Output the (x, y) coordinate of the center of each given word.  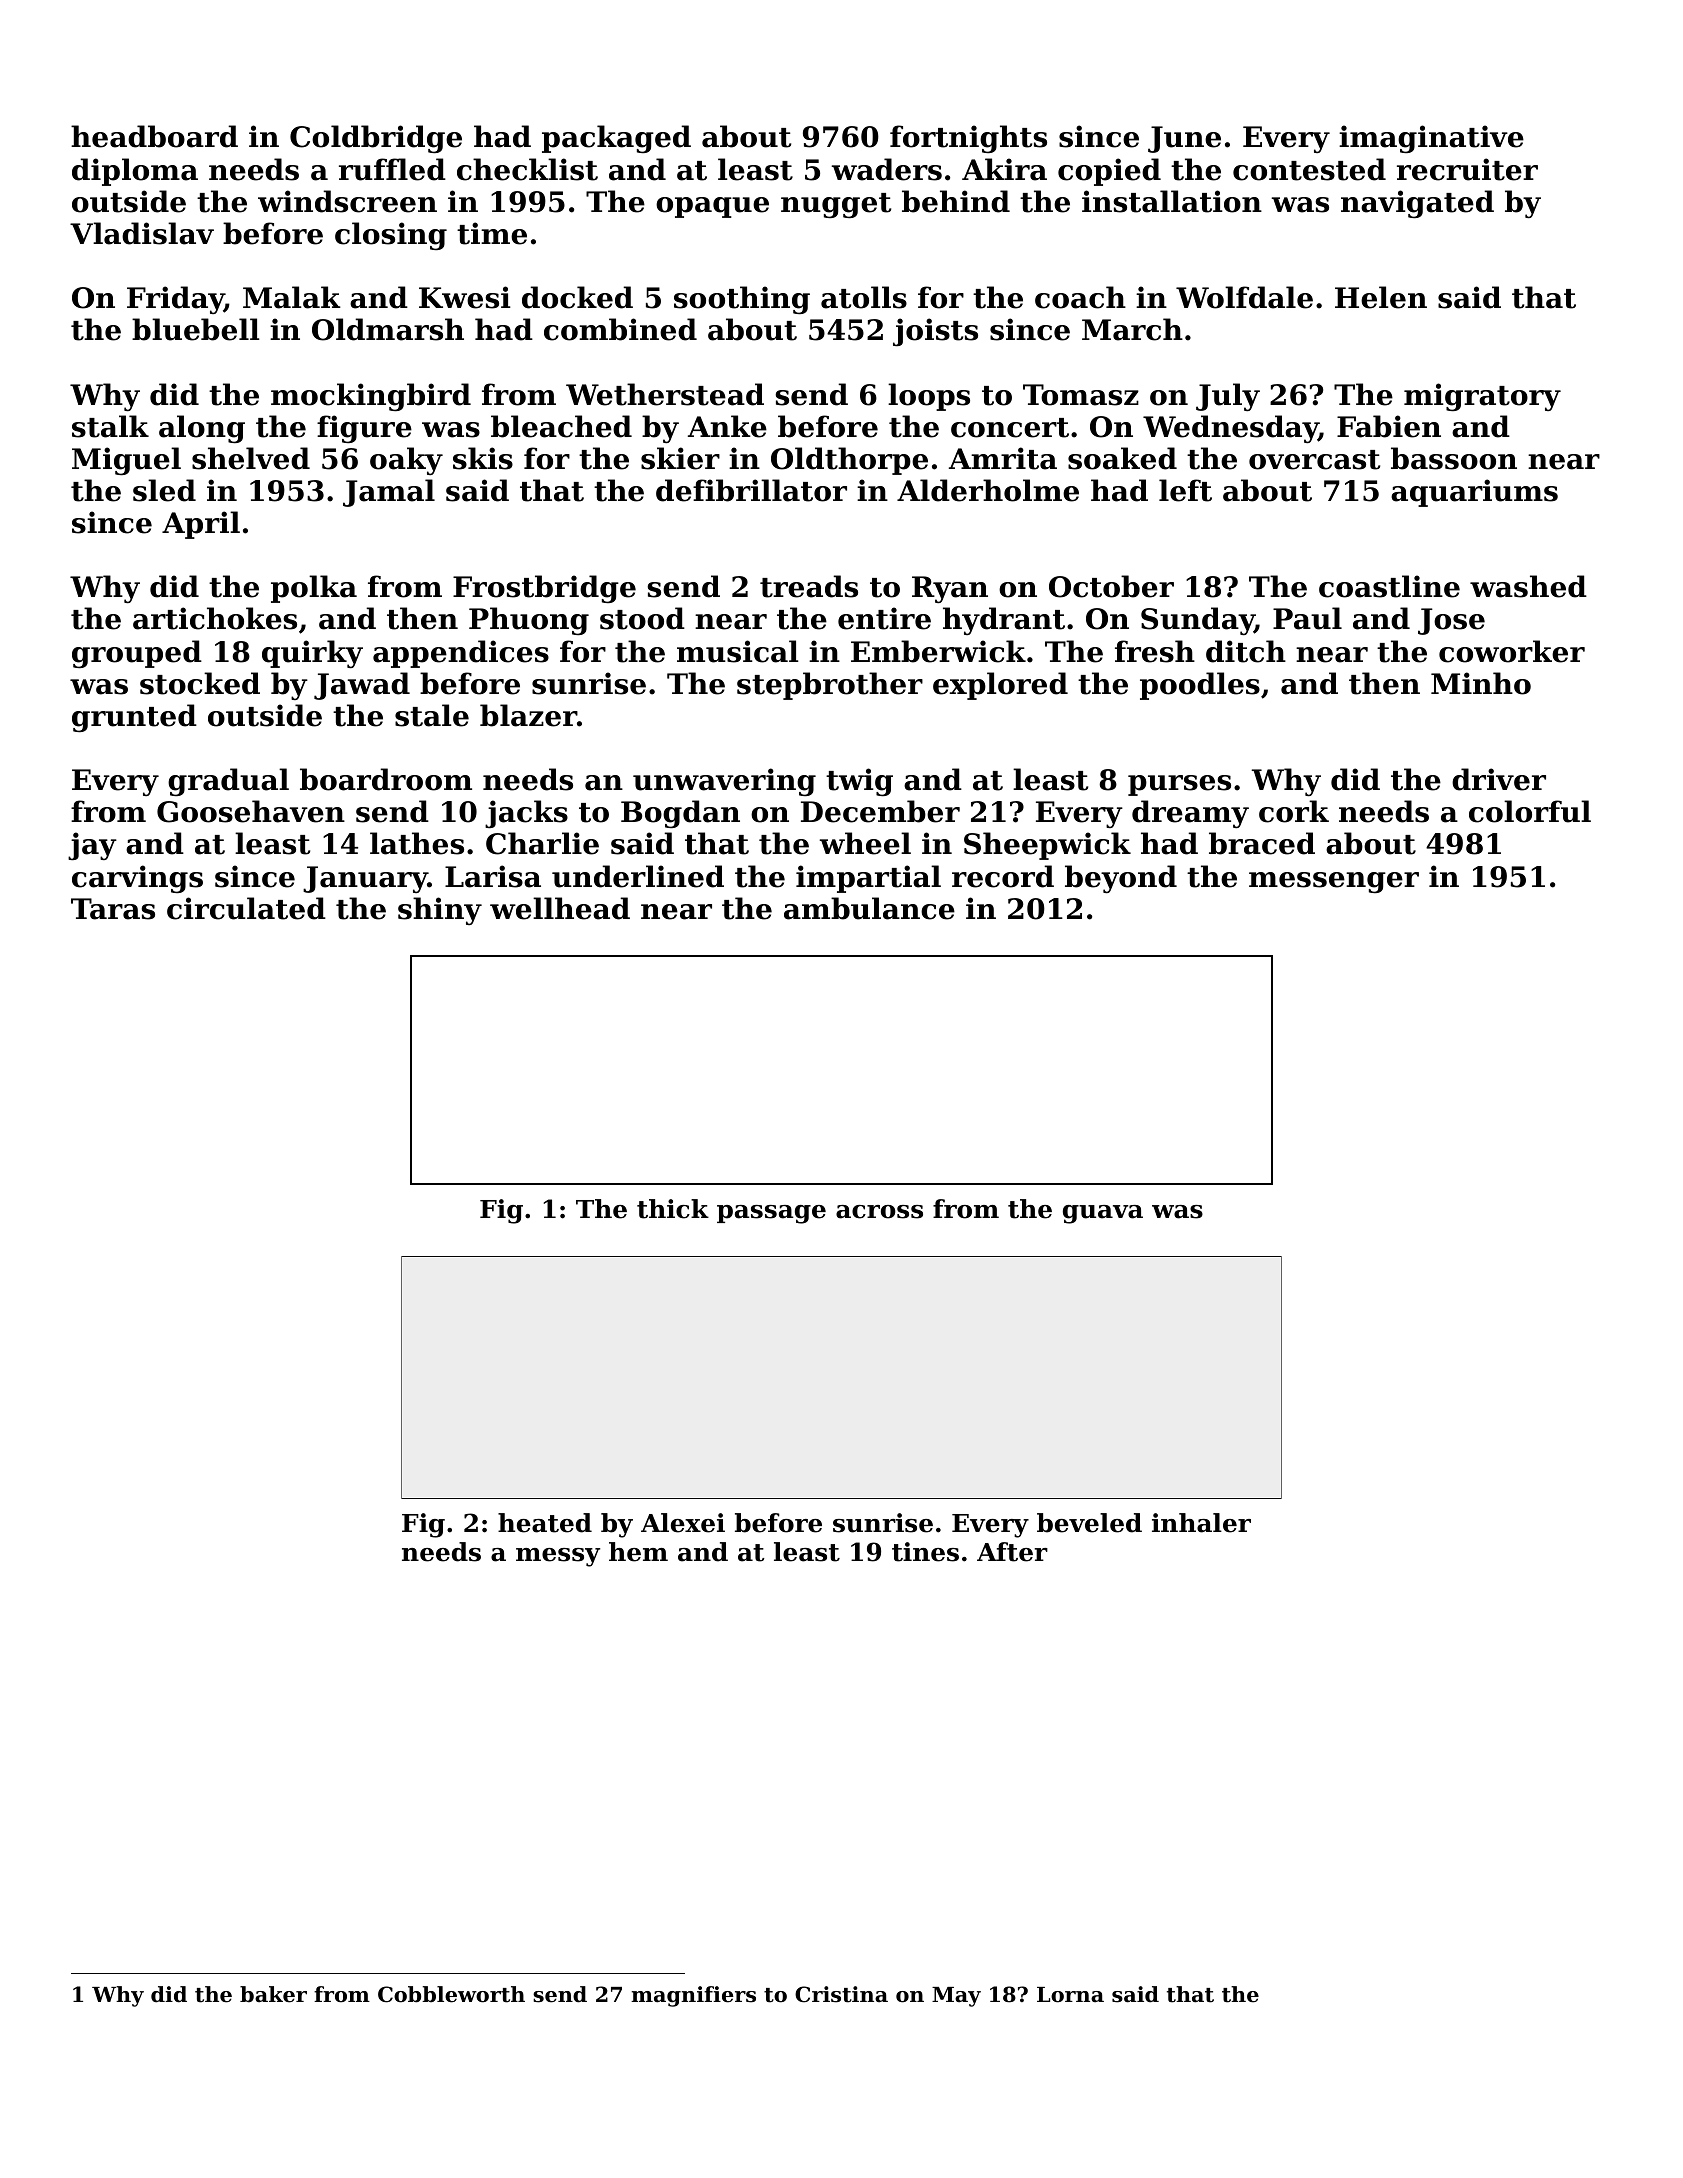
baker (273, 1994)
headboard (154, 136)
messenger (1334, 882)
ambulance (869, 908)
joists (935, 332)
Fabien (1389, 426)
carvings (137, 879)
